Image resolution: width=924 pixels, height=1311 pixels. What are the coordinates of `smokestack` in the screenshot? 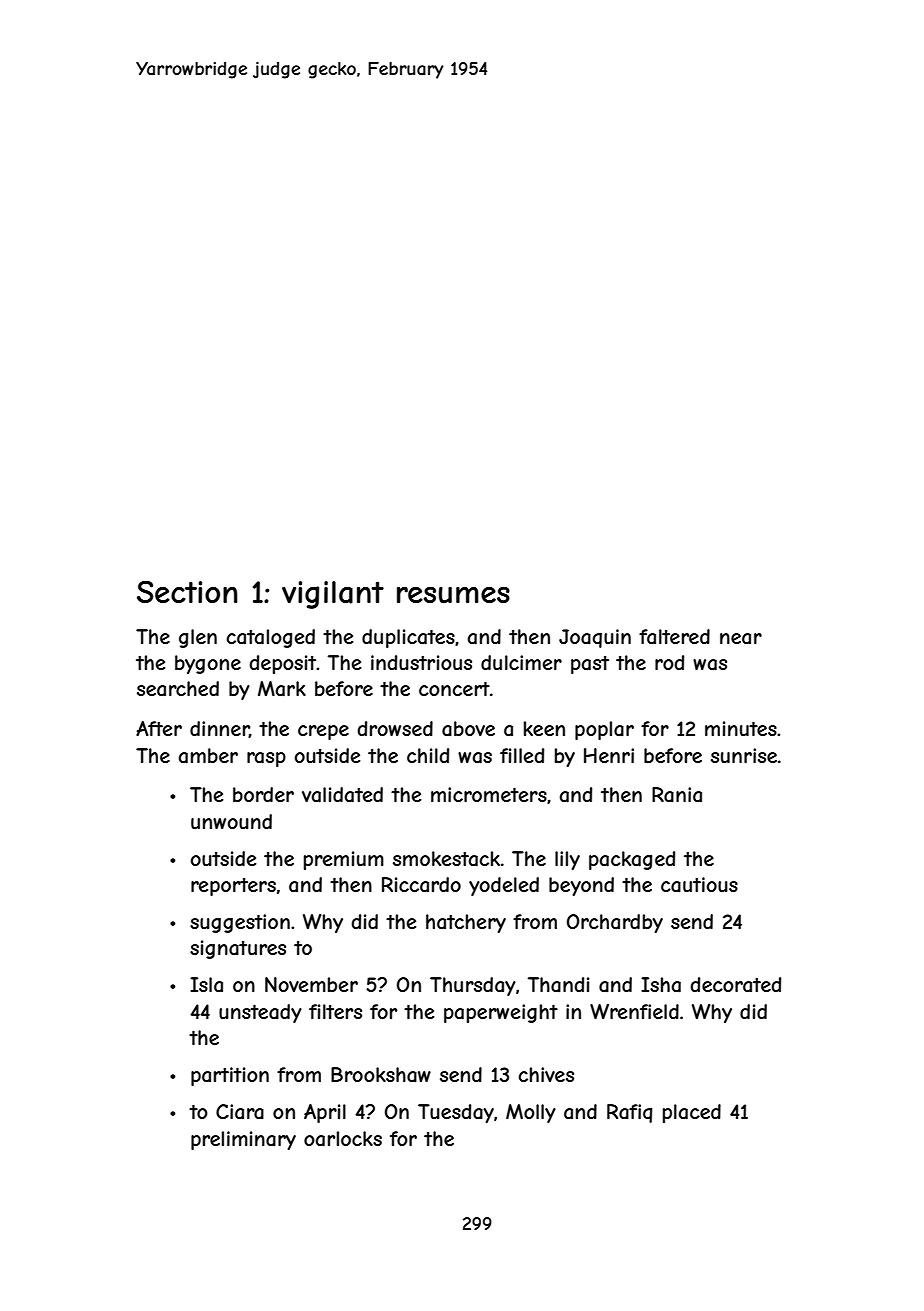 It's located at (446, 859).
